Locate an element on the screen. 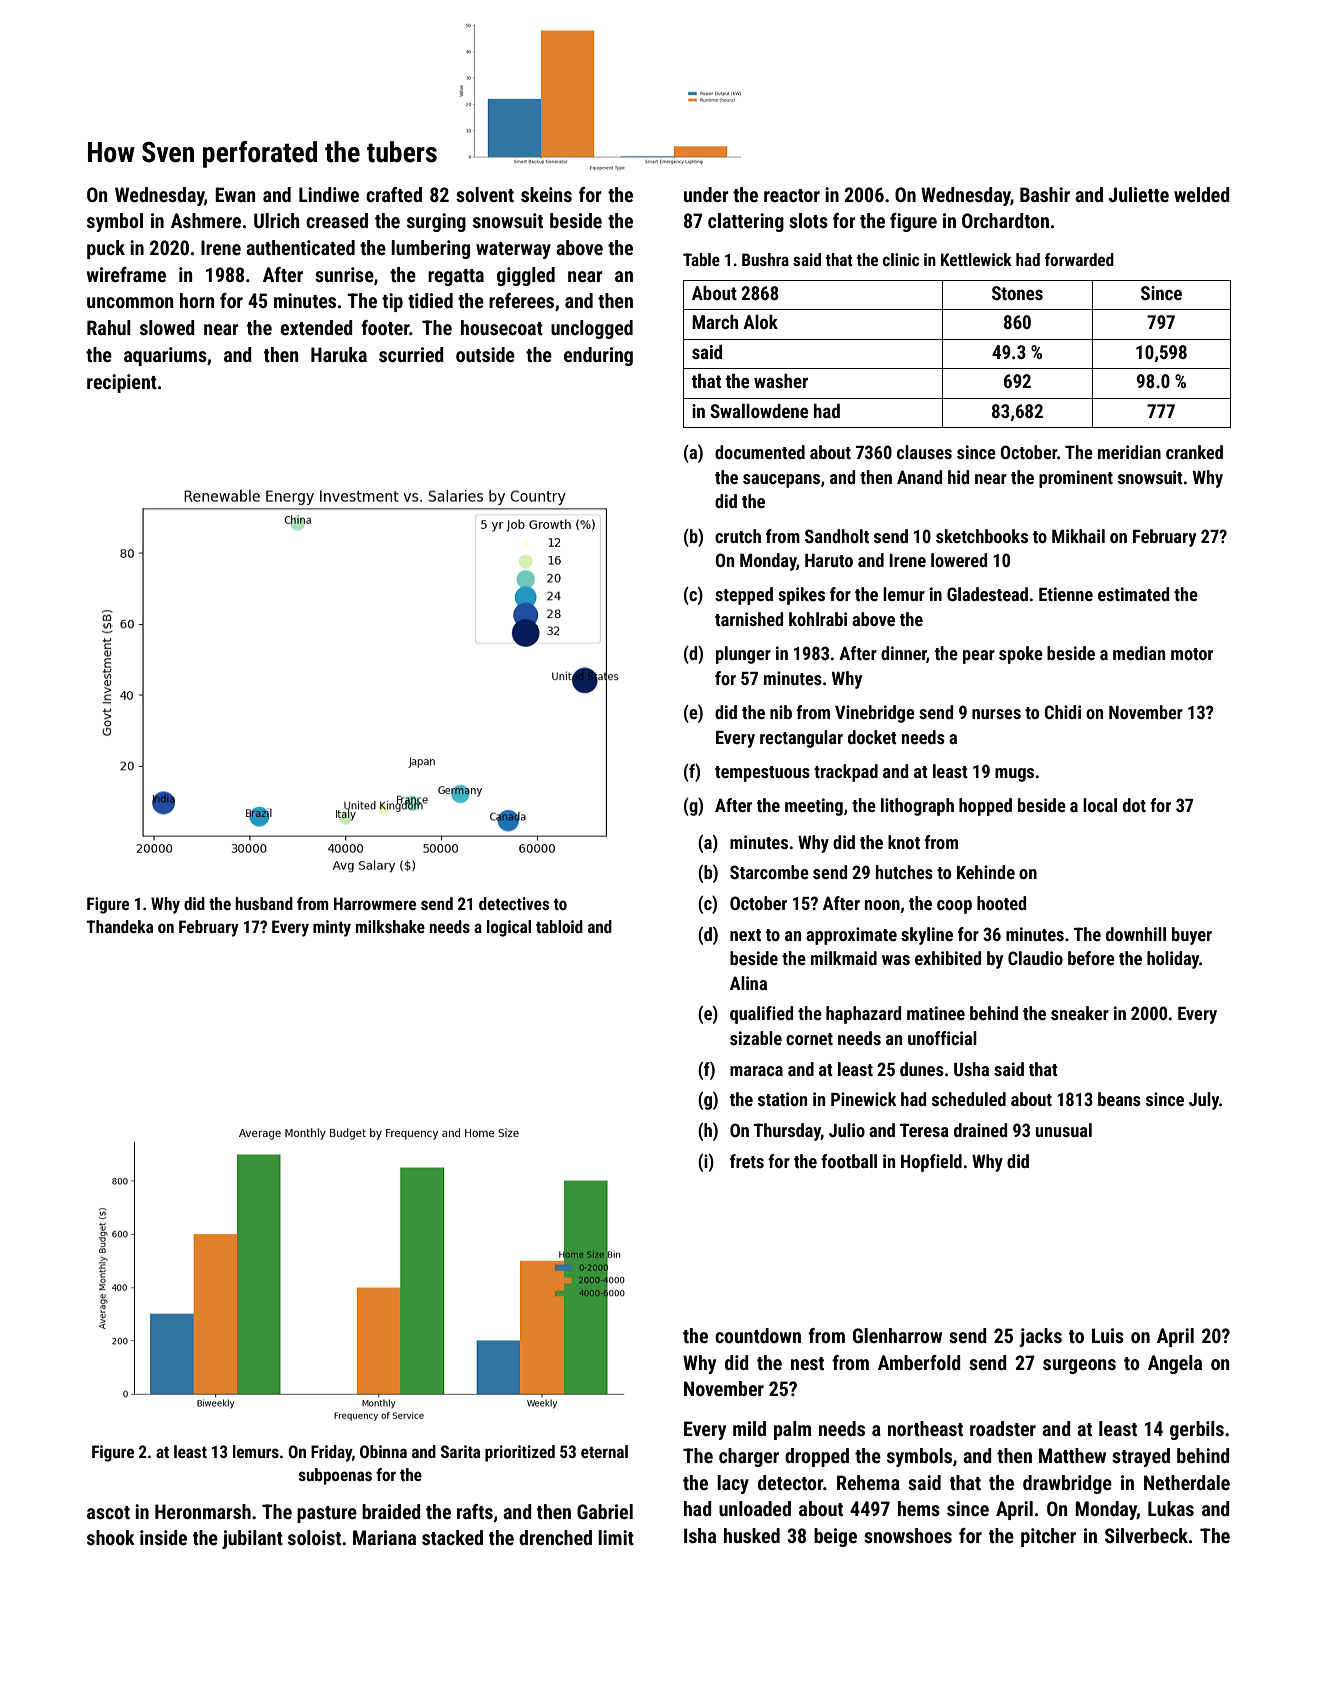  jacks is located at coordinates (1040, 1337).
